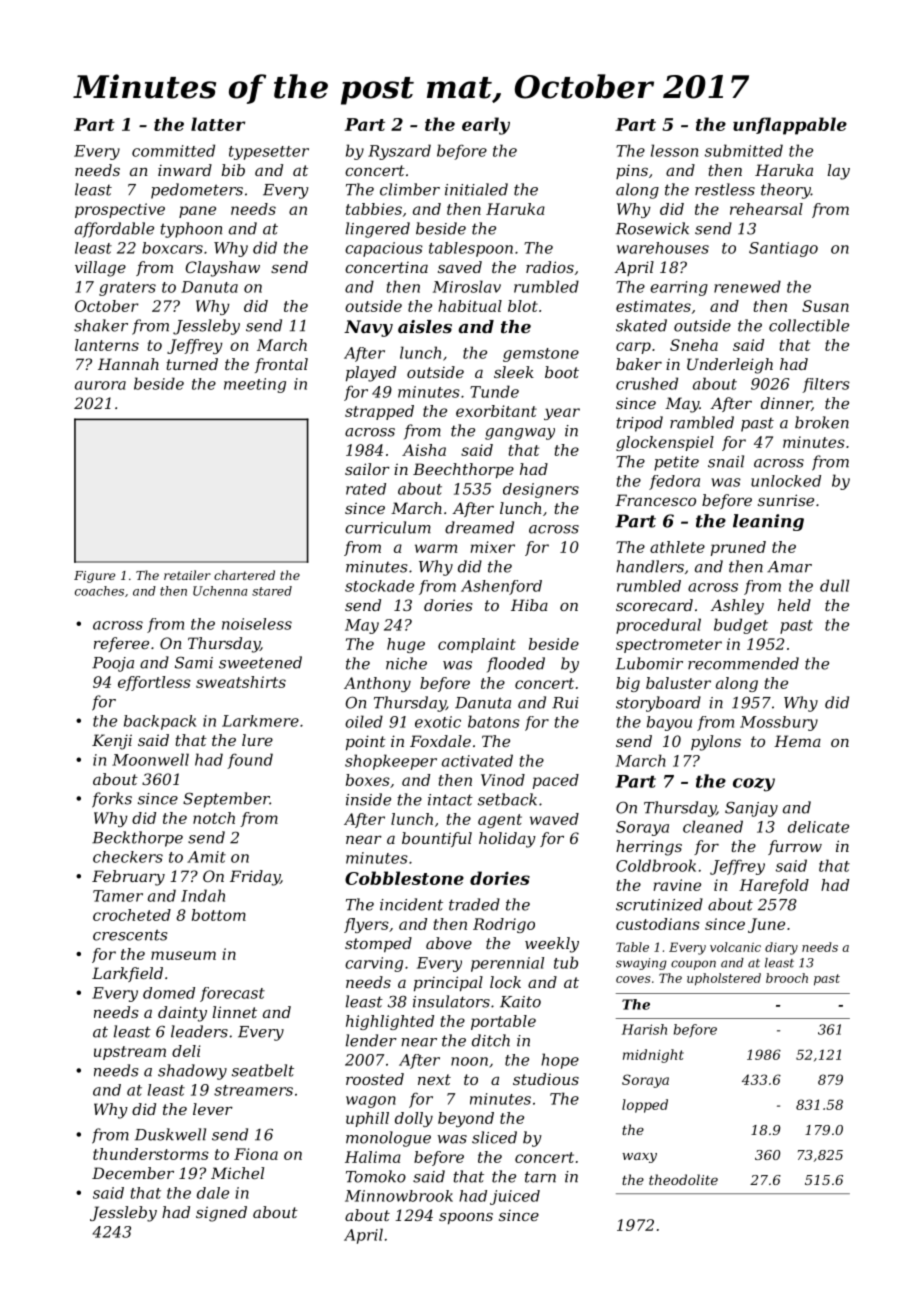  Describe the element at coordinates (476, 189) in the screenshot. I see `initialed` at that location.
